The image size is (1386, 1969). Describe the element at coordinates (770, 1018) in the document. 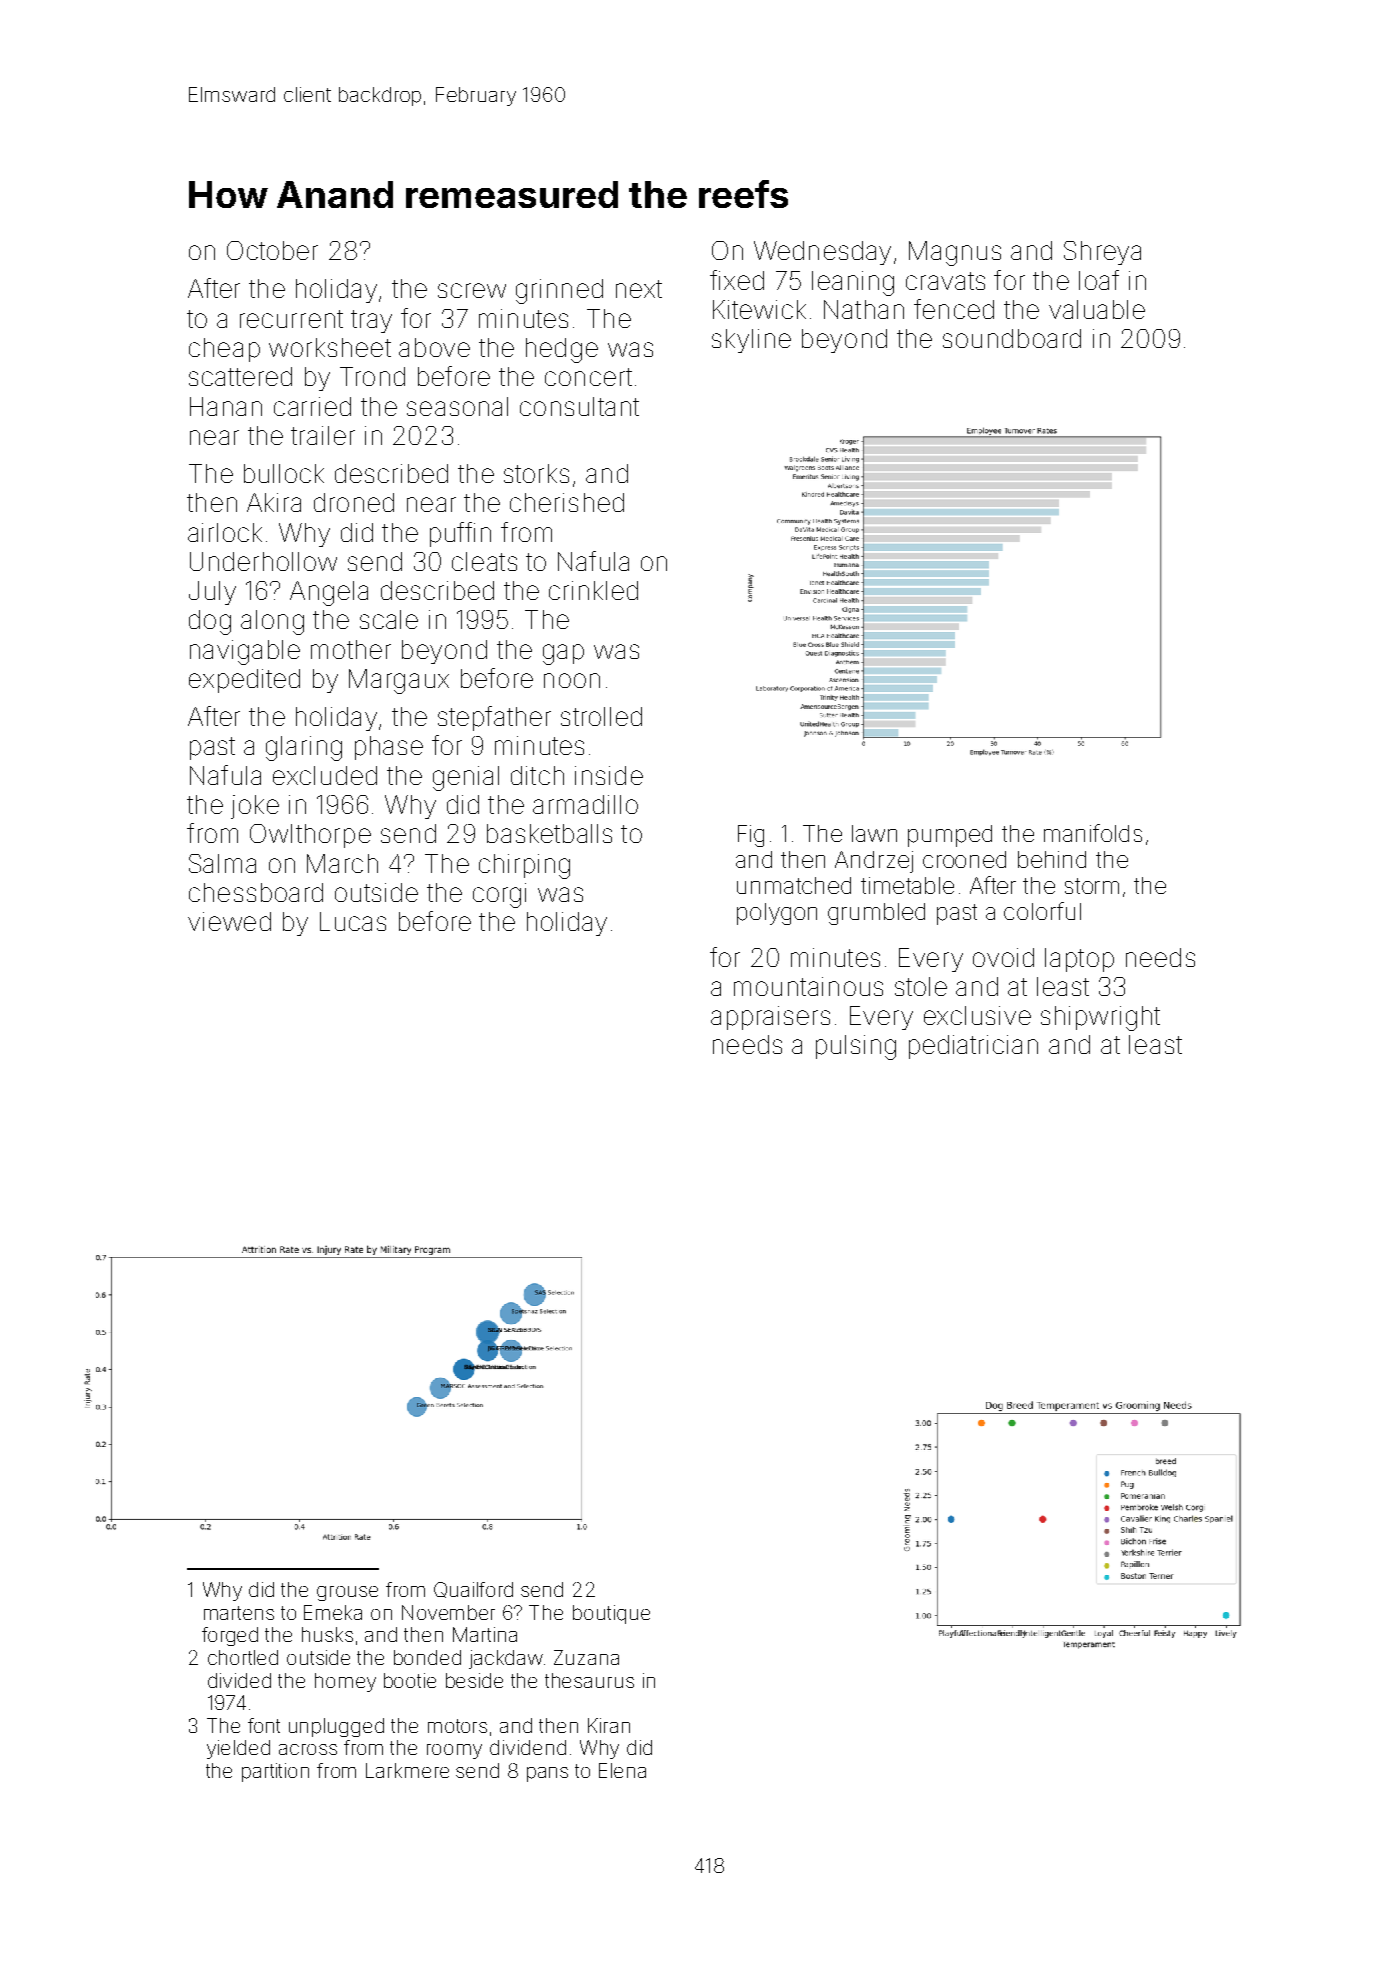

I see `appraisers` at that location.
